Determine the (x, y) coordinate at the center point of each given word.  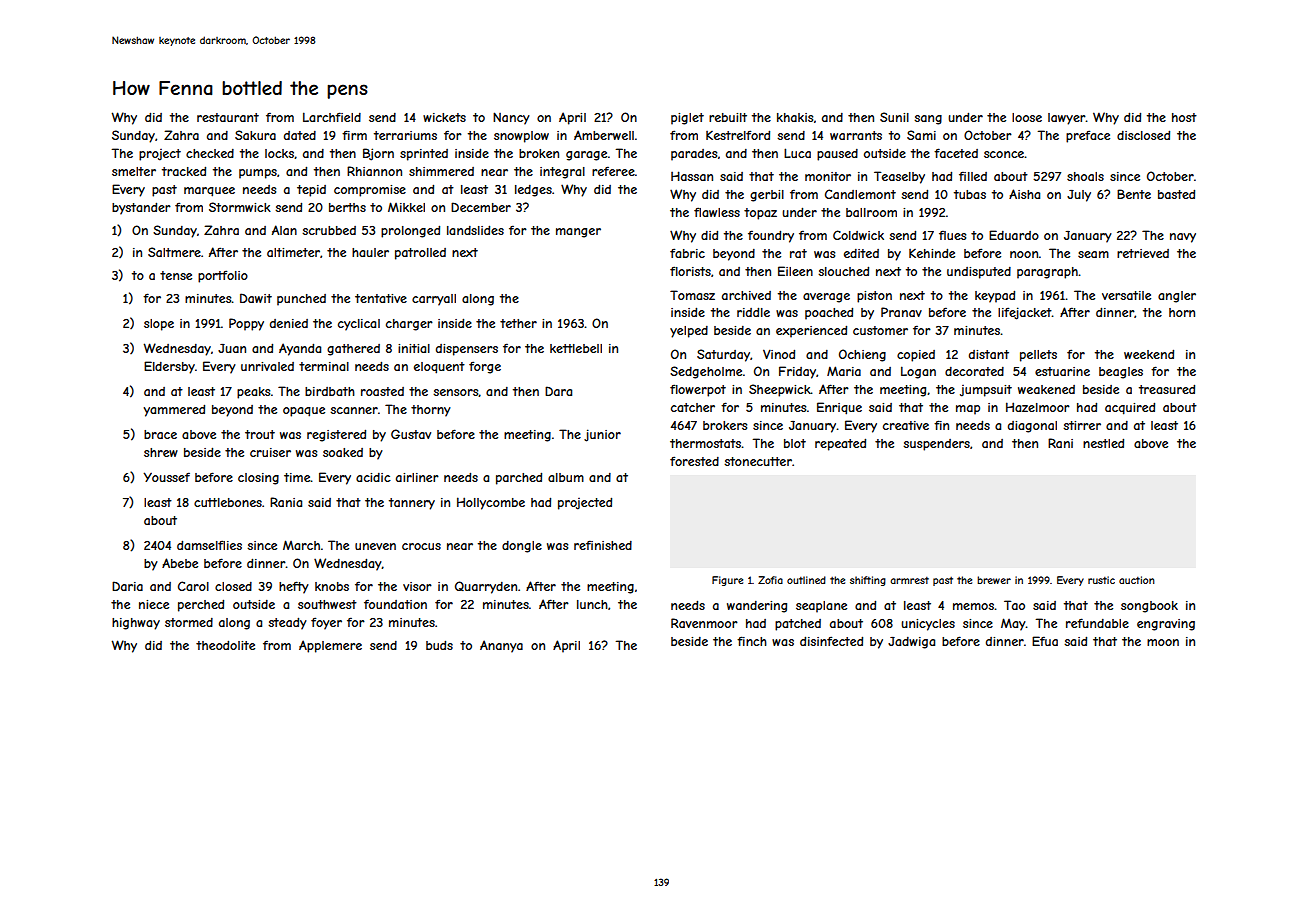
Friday (797, 372)
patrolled (420, 254)
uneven (375, 546)
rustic (1101, 580)
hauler (370, 252)
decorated (974, 371)
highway (136, 624)
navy (1183, 238)
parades (694, 155)
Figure (727, 581)
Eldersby (169, 367)
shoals (1085, 176)
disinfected (831, 641)
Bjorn (378, 154)
